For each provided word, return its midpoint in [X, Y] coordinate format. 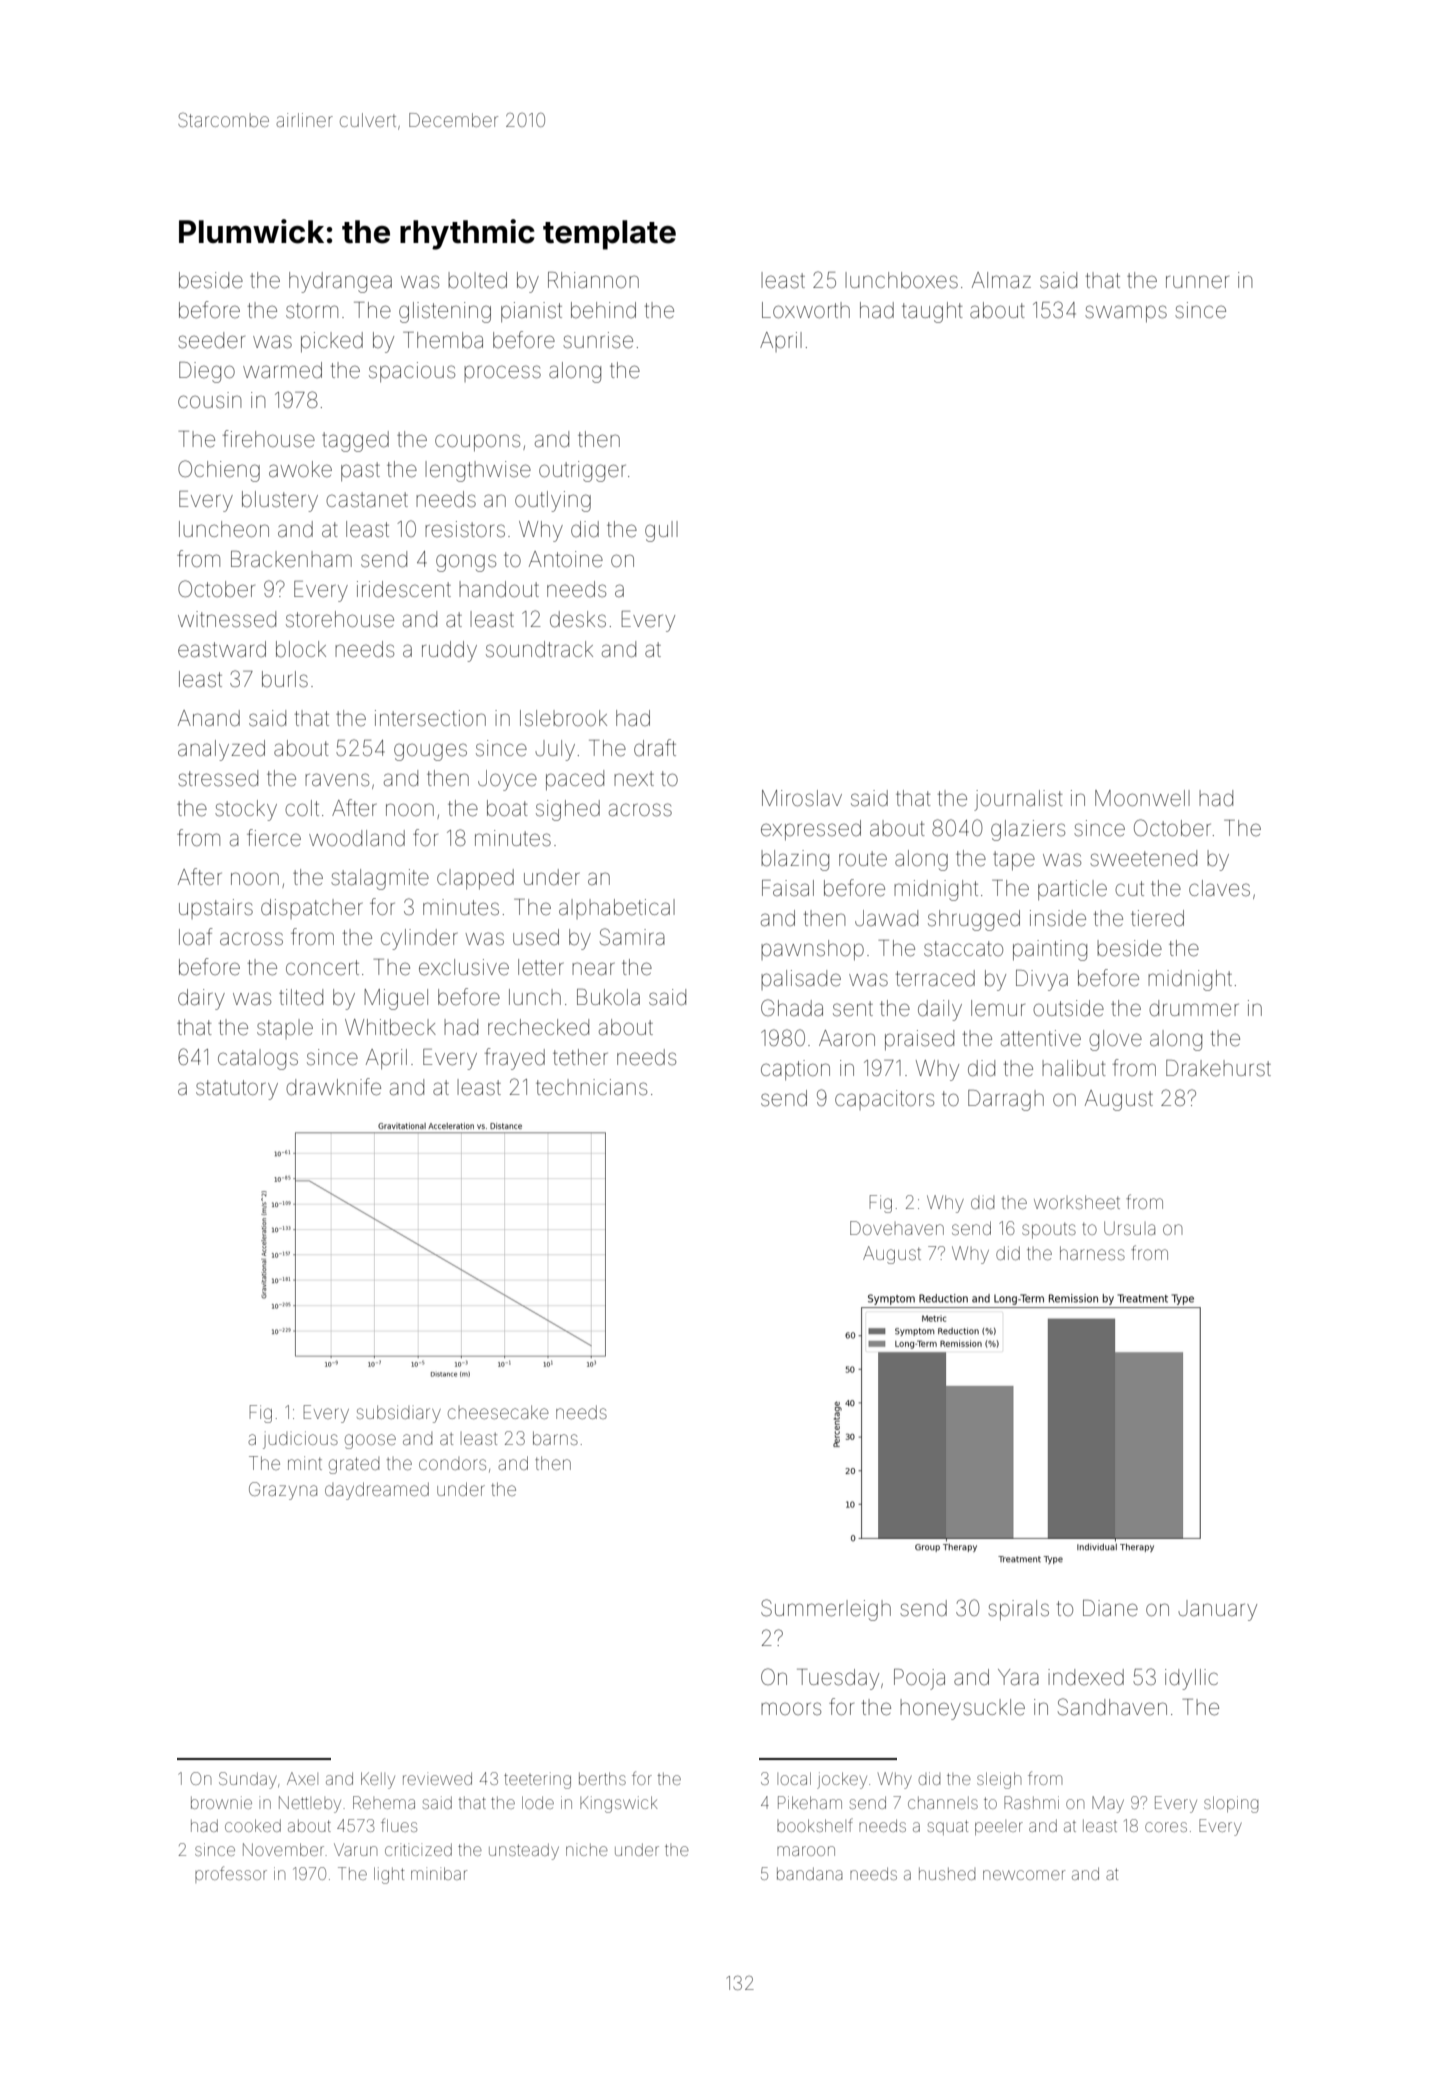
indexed [1086, 1677]
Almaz [1001, 280]
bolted [477, 280]
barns [555, 1438]
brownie [221, 1802]
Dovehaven [897, 1228]
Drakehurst [1218, 1068]
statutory [237, 1090]
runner [1197, 281]
